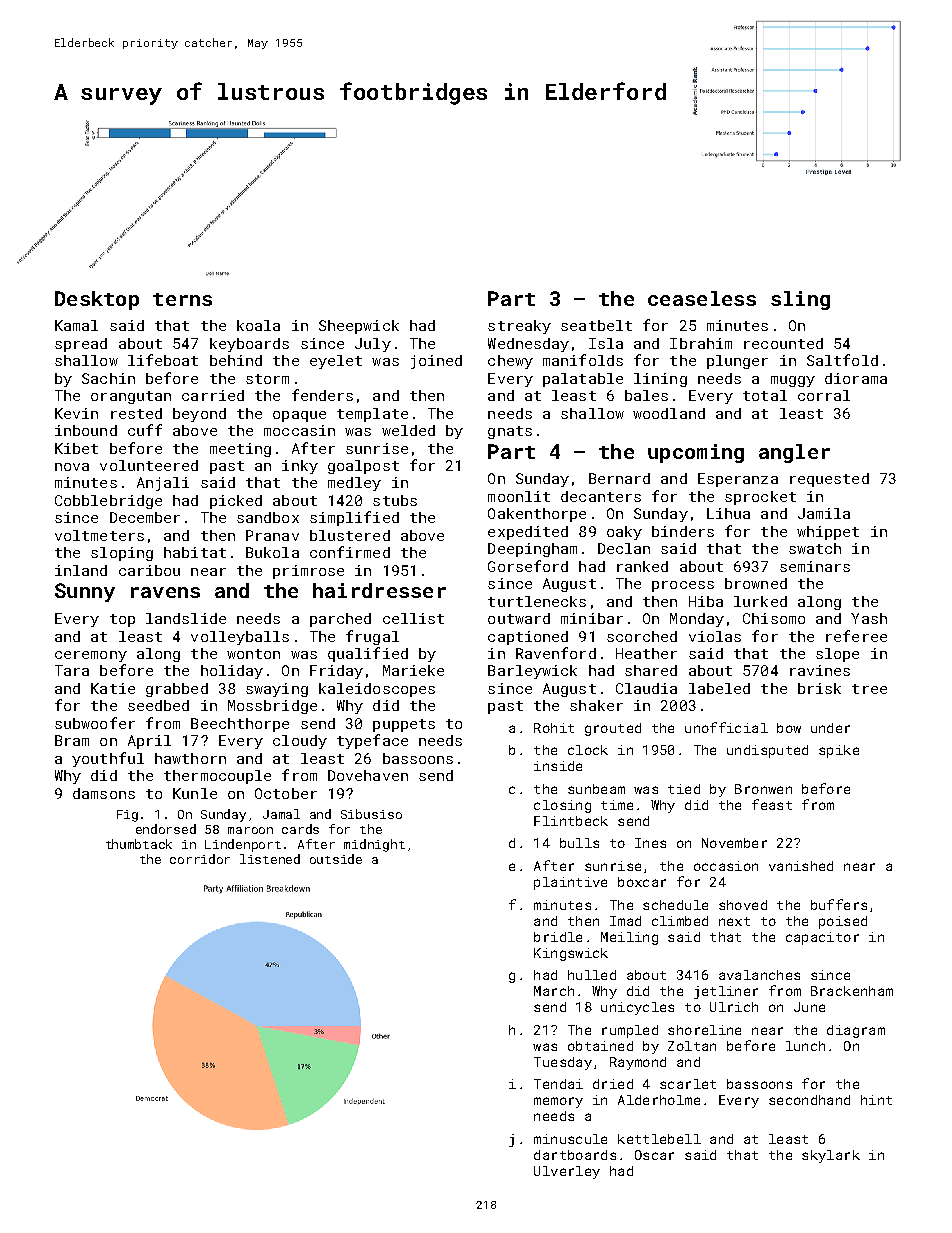 The width and height of the image is (952, 1233). Describe the element at coordinates (734, 921) in the image. I see `next` at that location.
